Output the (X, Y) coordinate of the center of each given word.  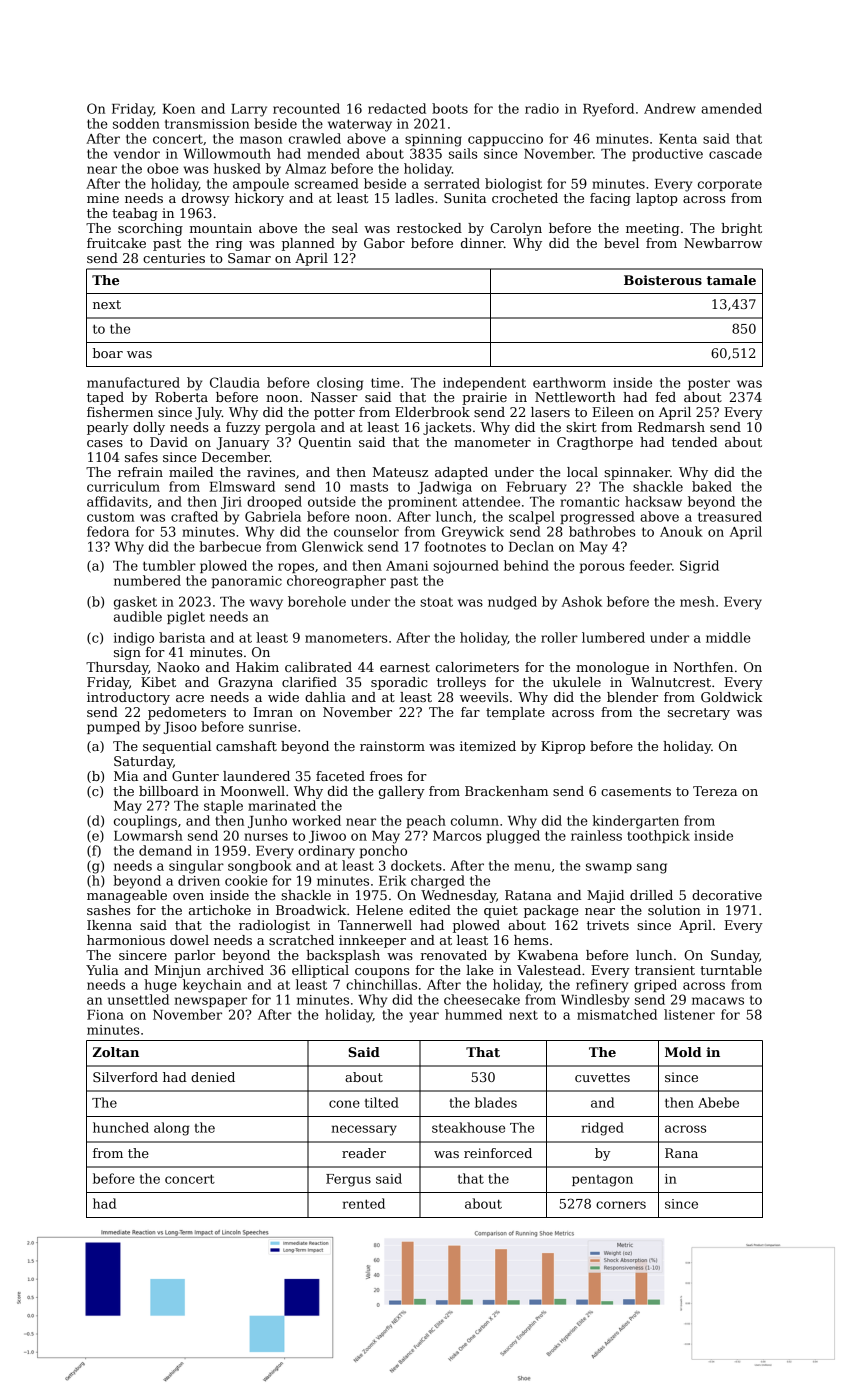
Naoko (178, 667)
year (424, 1017)
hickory (259, 199)
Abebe (718, 1102)
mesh (697, 601)
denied (213, 1077)
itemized (488, 746)
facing (610, 199)
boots (450, 108)
